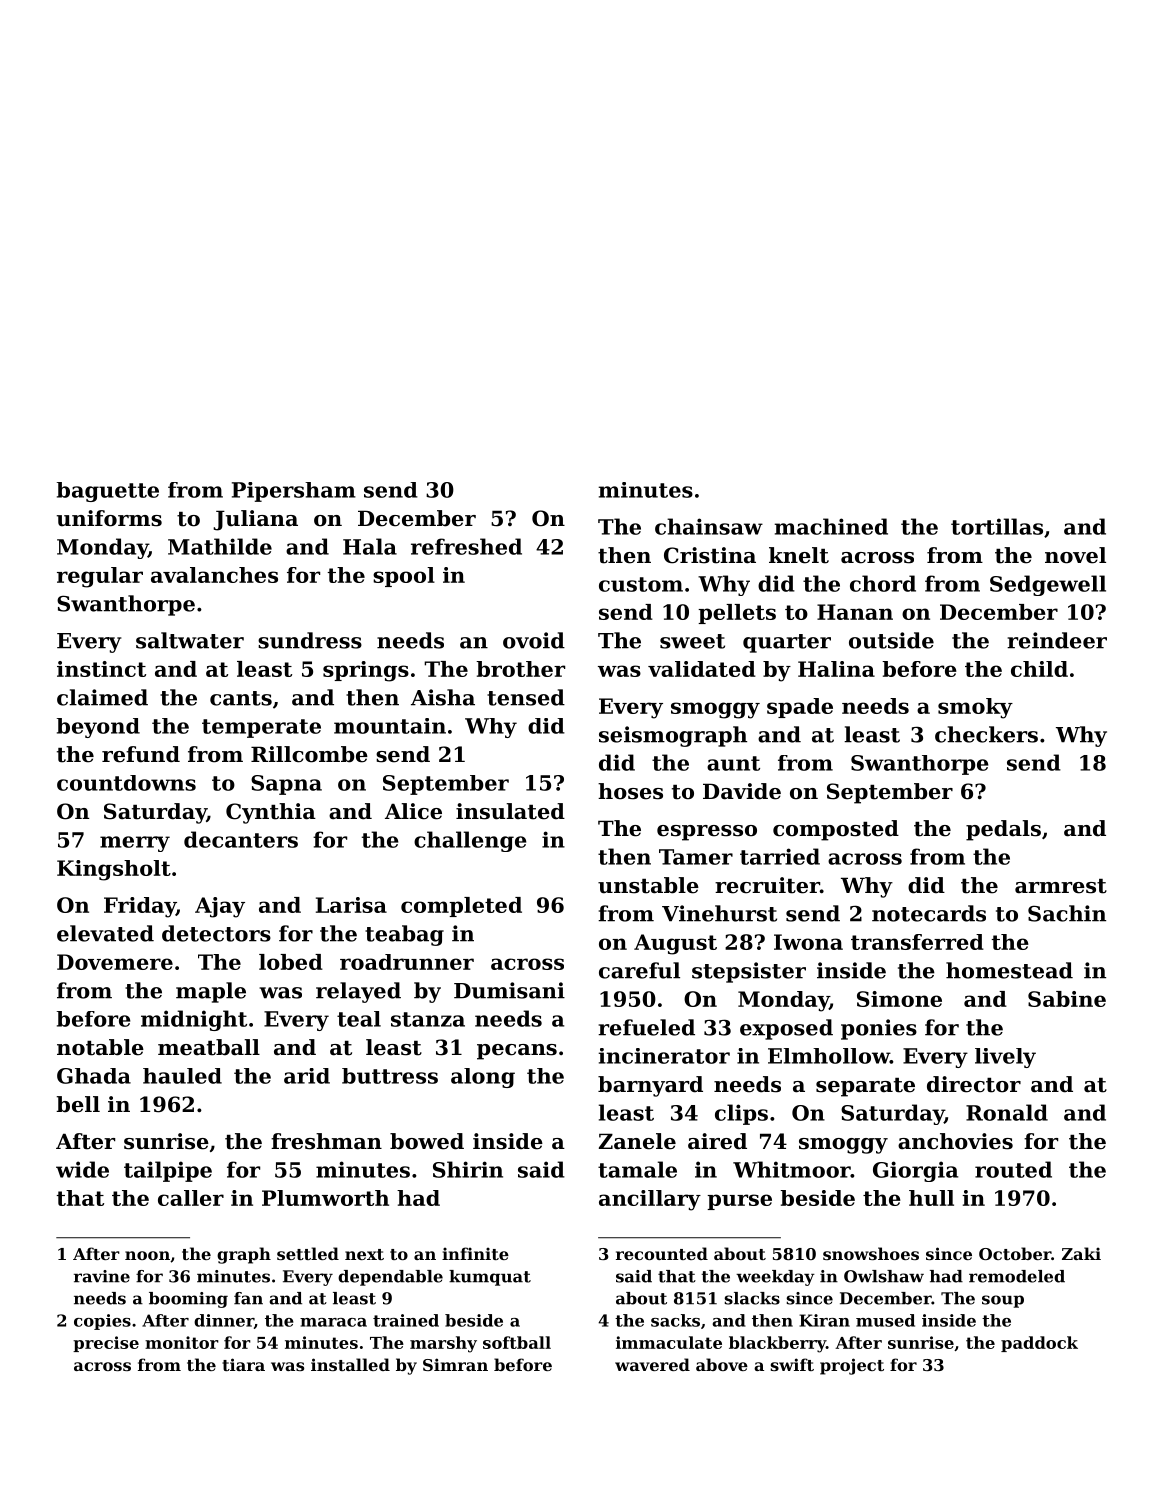  I want to click on Sedgewell, so click(1048, 585).
